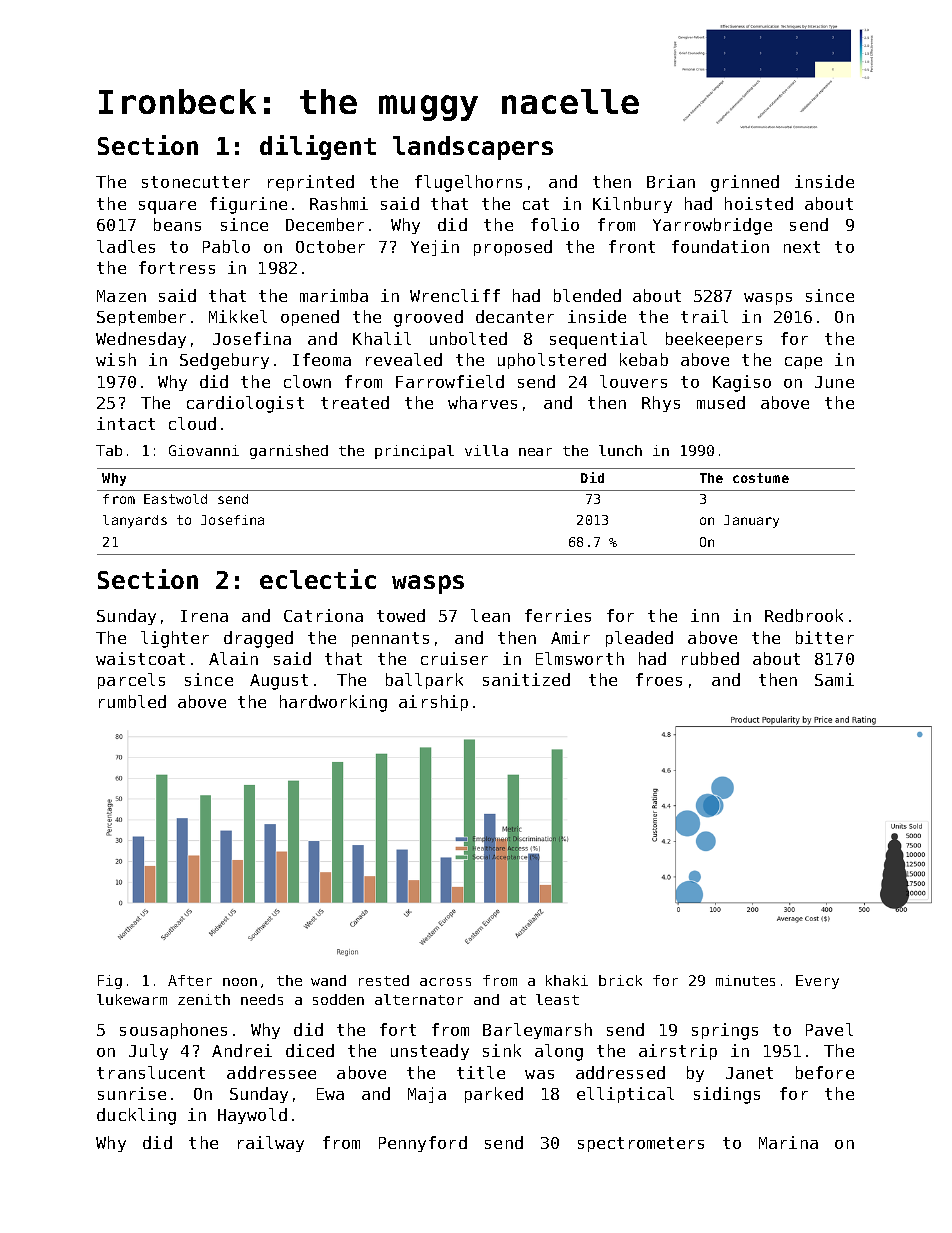  What do you see at coordinates (710, 658) in the page?
I see `rubbed` at bounding box center [710, 658].
